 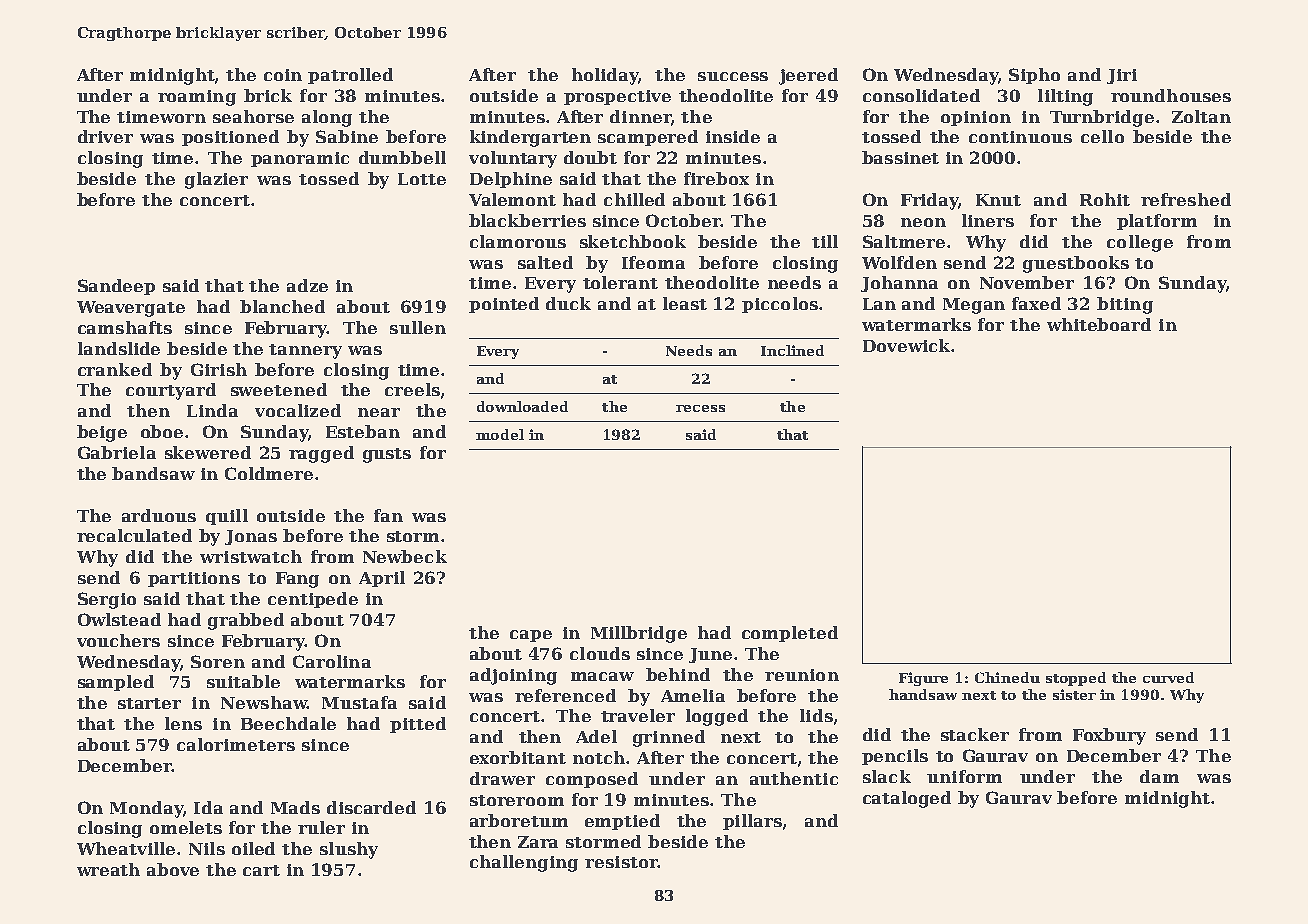 What do you see at coordinates (1140, 243) in the screenshot?
I see `college` at bounding box center [1140, 243].
